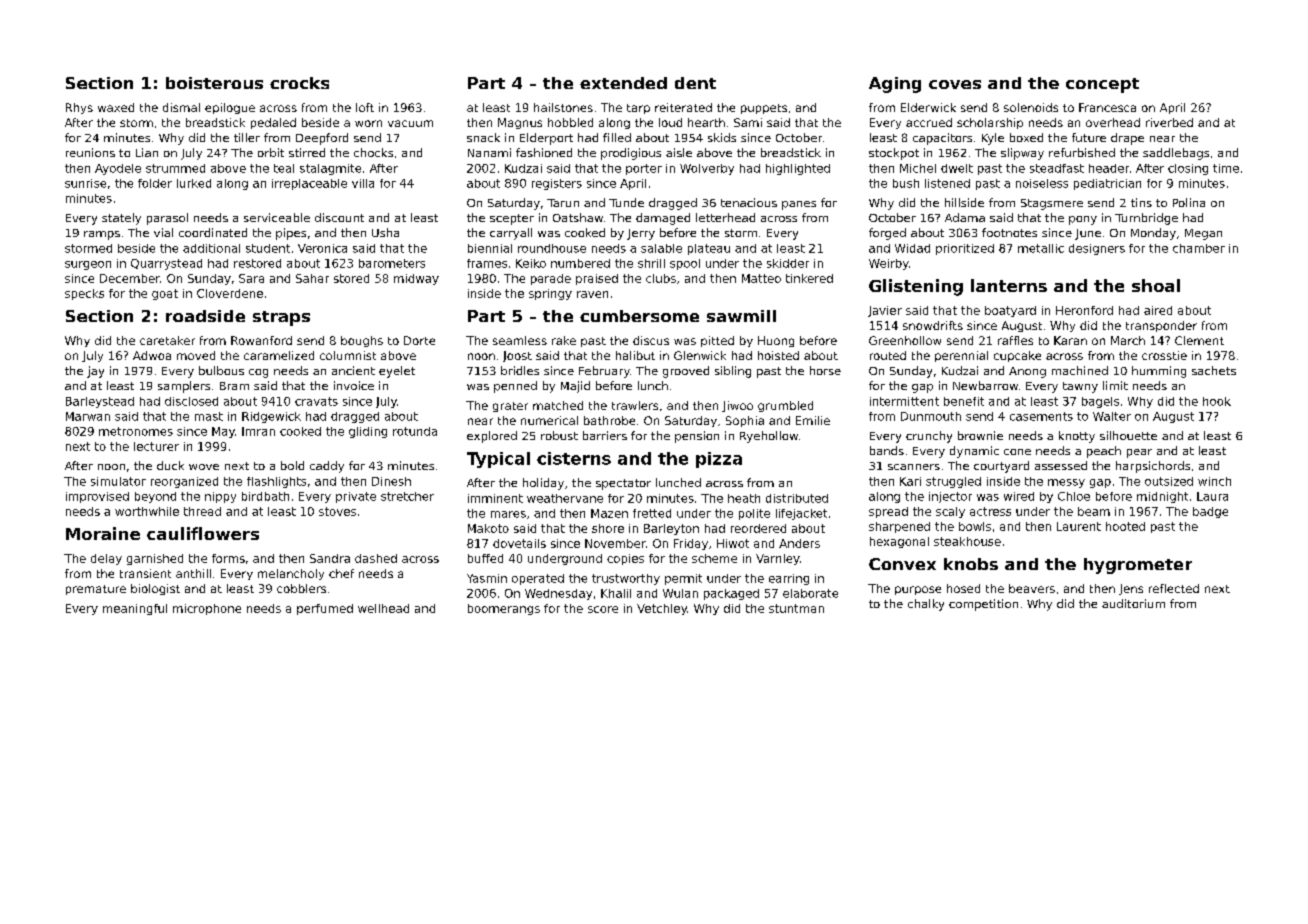  Describe the element at coordinates (1133, 603) in the screenshot. I see `auditorium` at that location.
